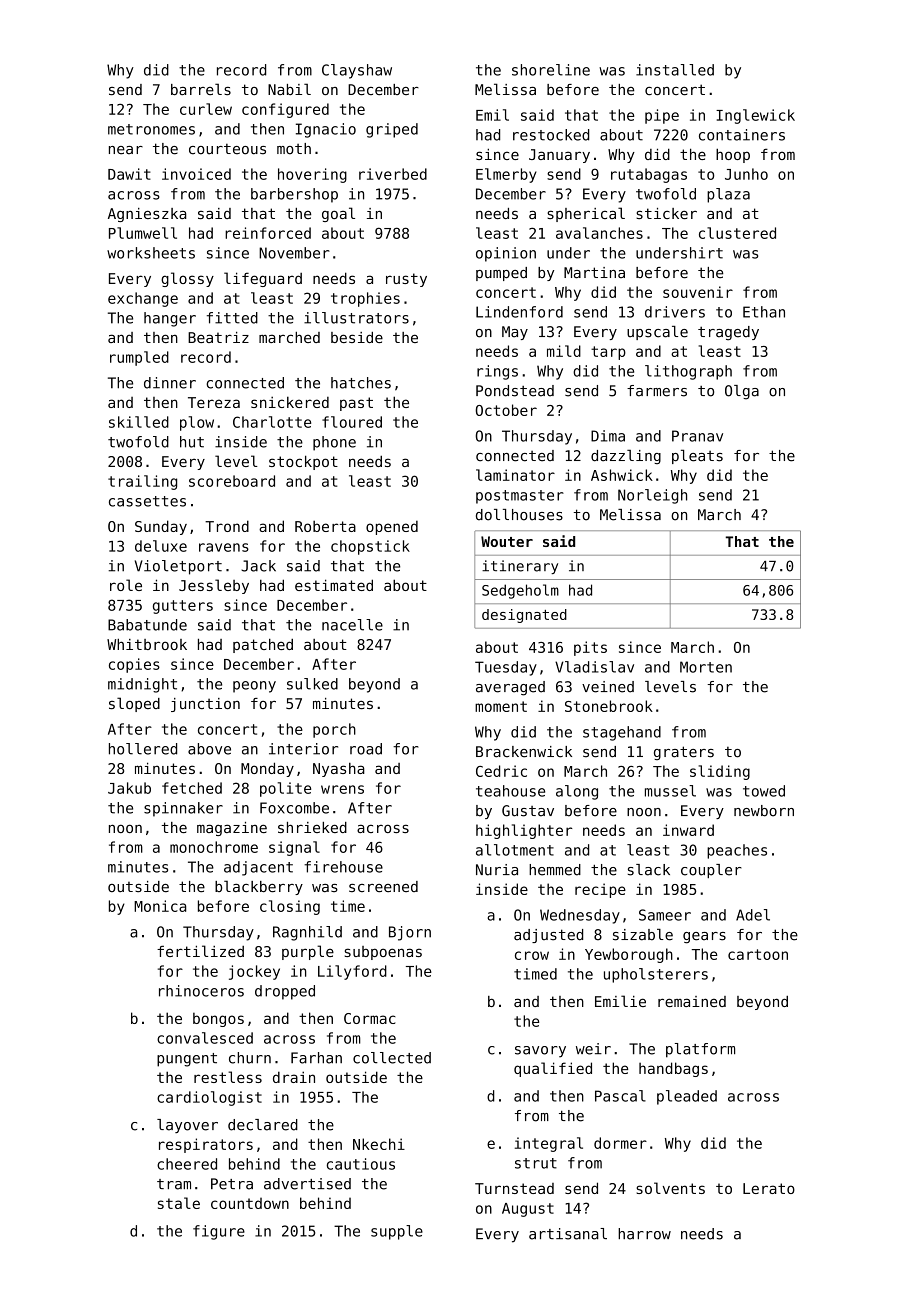 The image size is (908, 1316). I want to click on Ignacio, so click(326, 130).
